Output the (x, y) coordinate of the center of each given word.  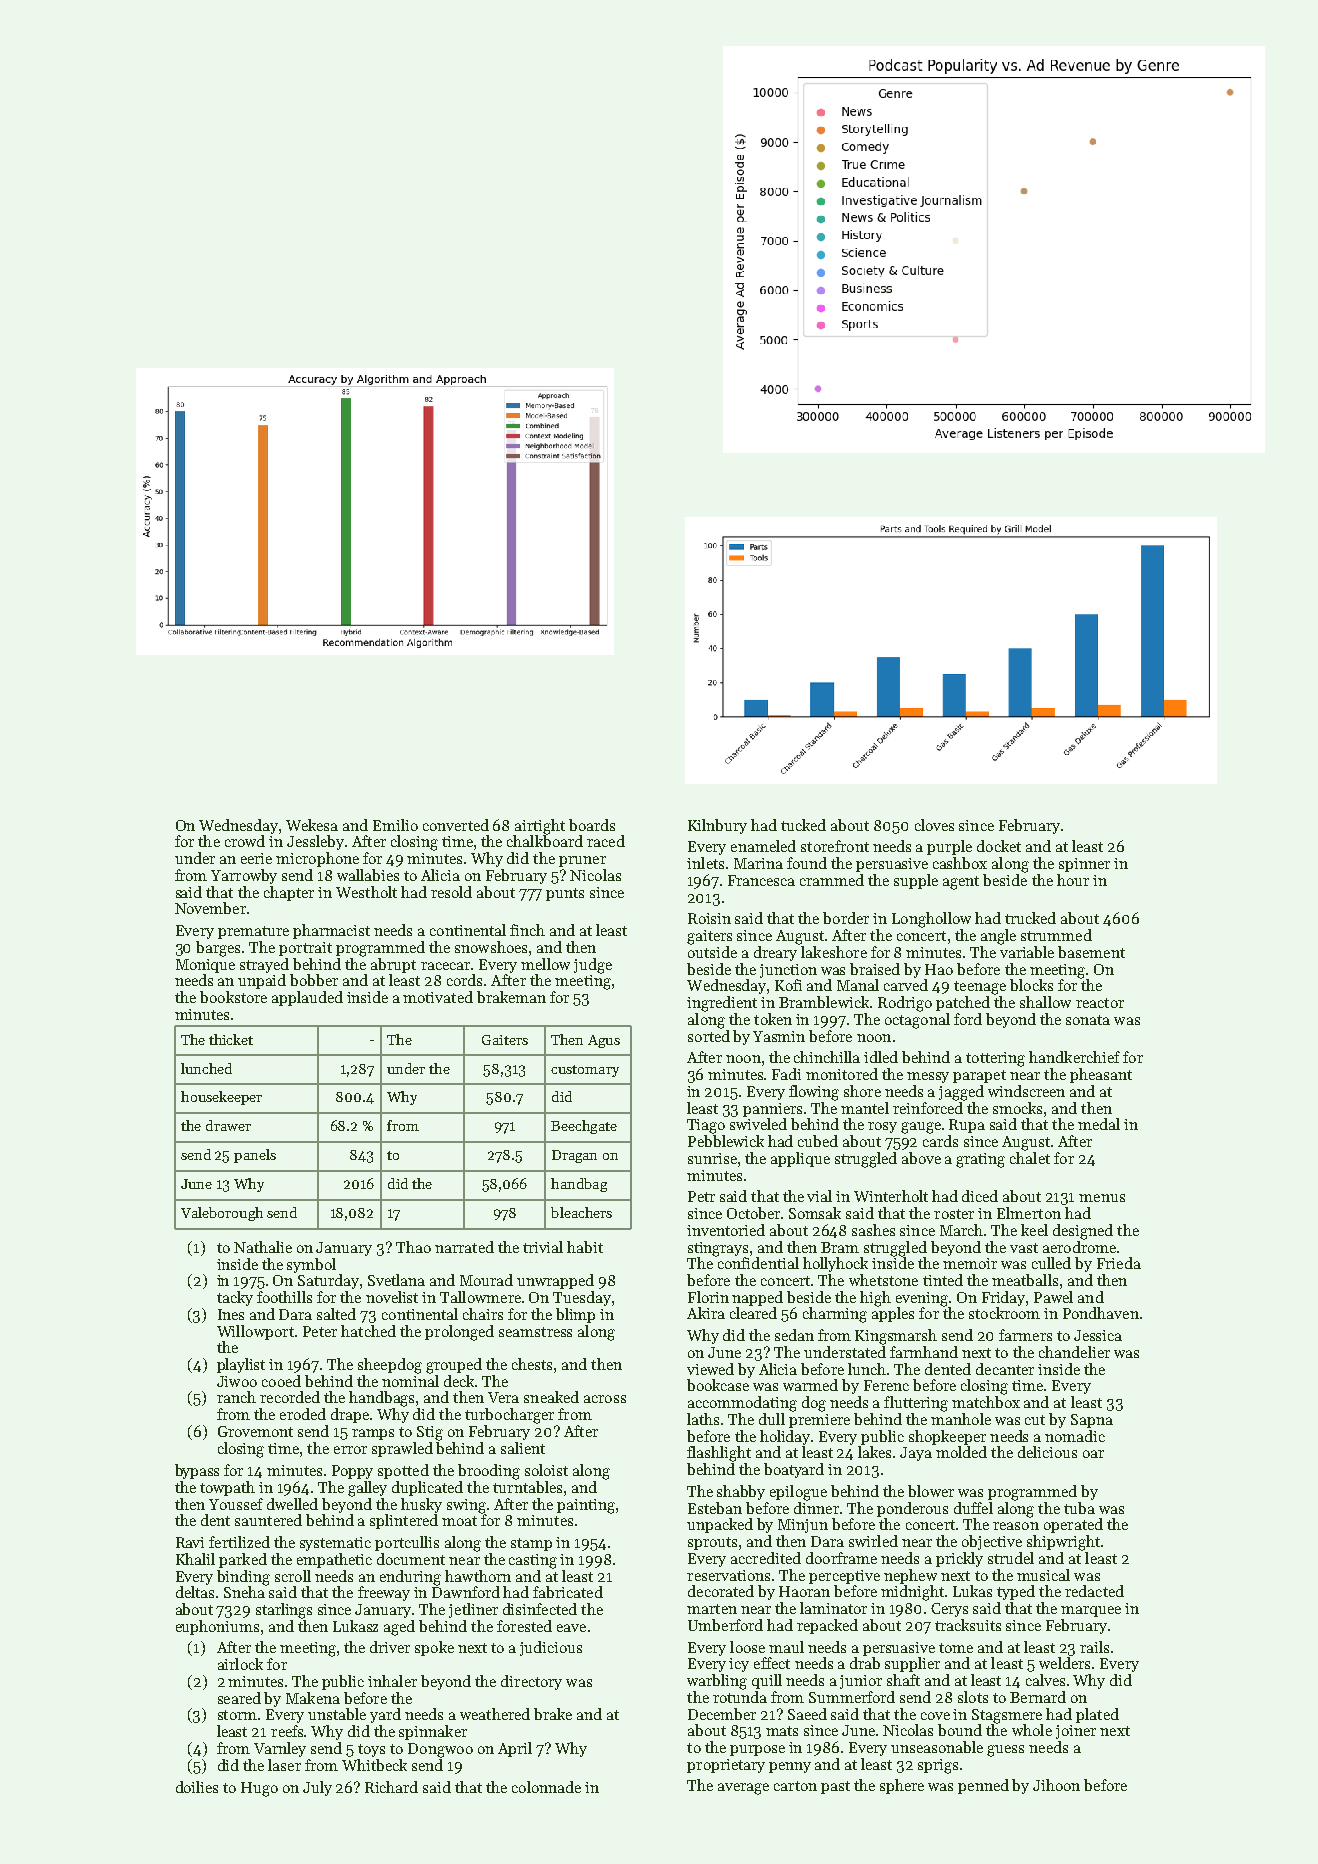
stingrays (718, 1249)
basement (1091, 952)
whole (1032, 1730)
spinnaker (433, 1732)
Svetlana (396, 1280)
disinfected (540, 1609)
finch (527, 930)
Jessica (1098, 1335)
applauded (307, 998)
